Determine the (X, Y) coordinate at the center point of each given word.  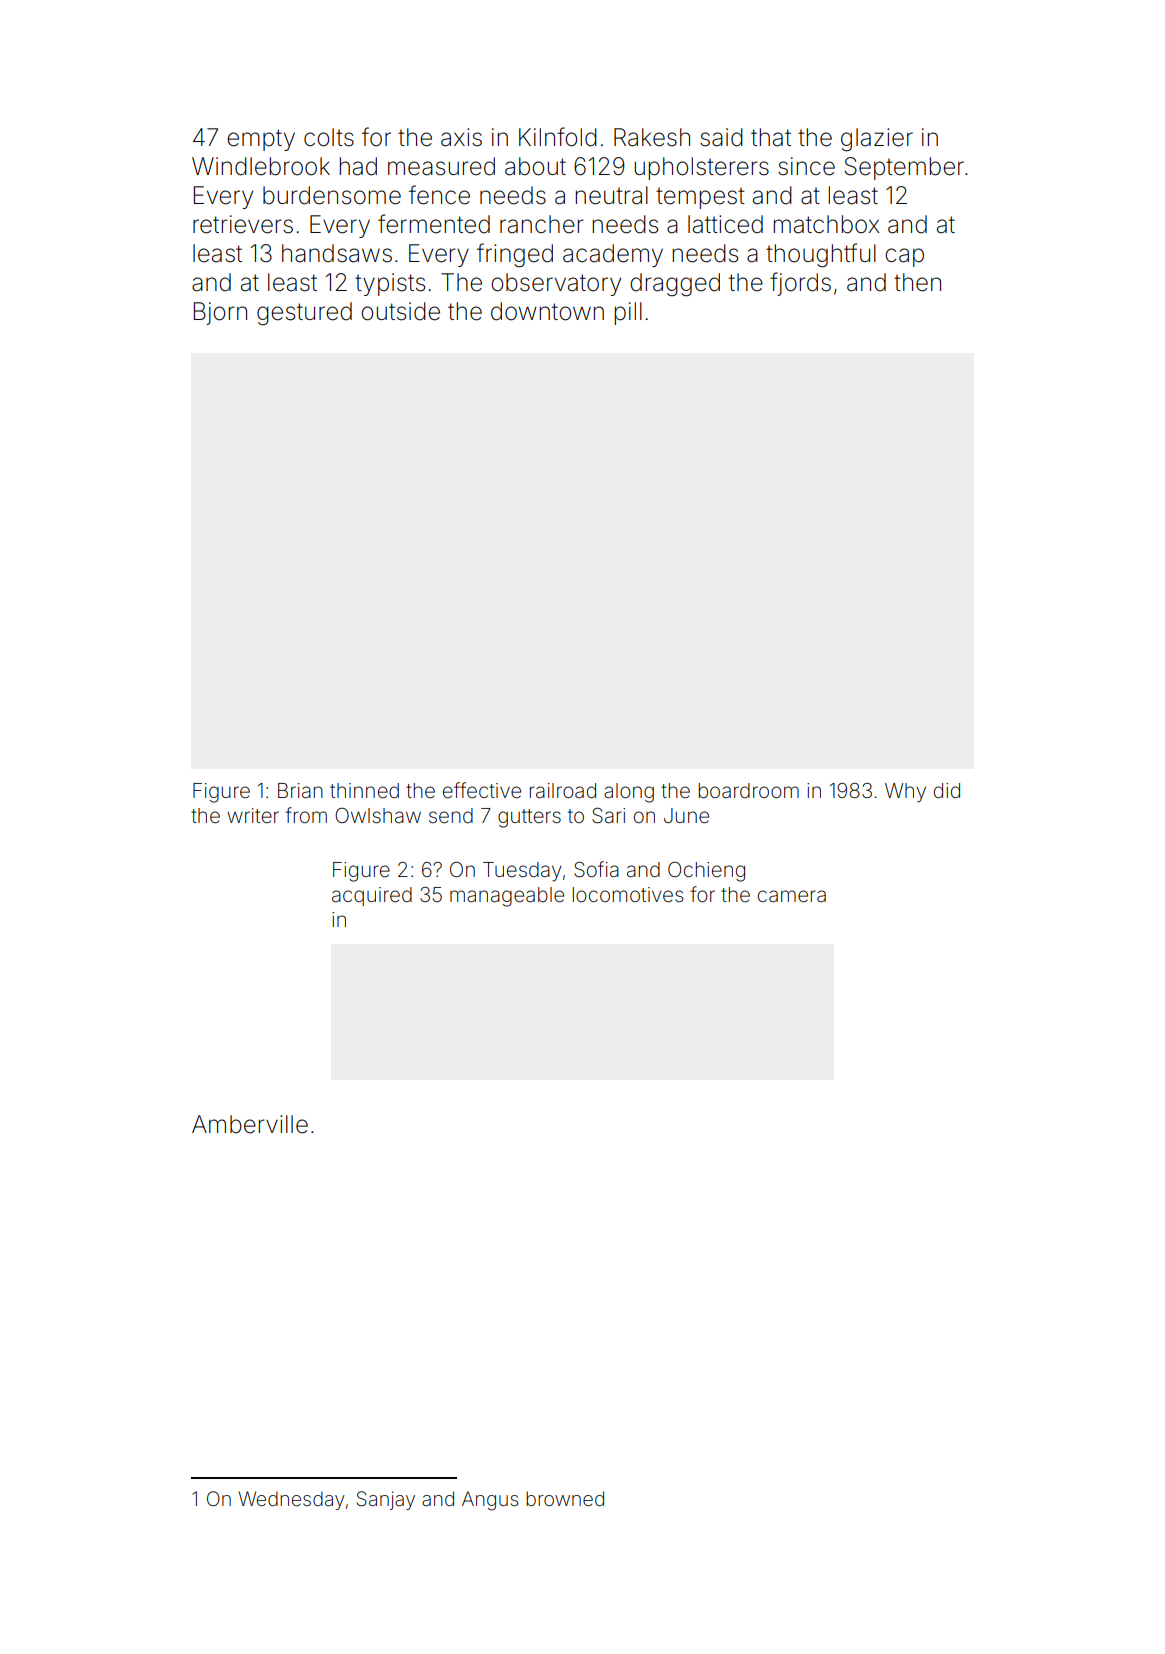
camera (792, 896)
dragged (675, 285)
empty (261, 140)
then (917, 282)
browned (565, 1498)
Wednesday (292, 1500)
